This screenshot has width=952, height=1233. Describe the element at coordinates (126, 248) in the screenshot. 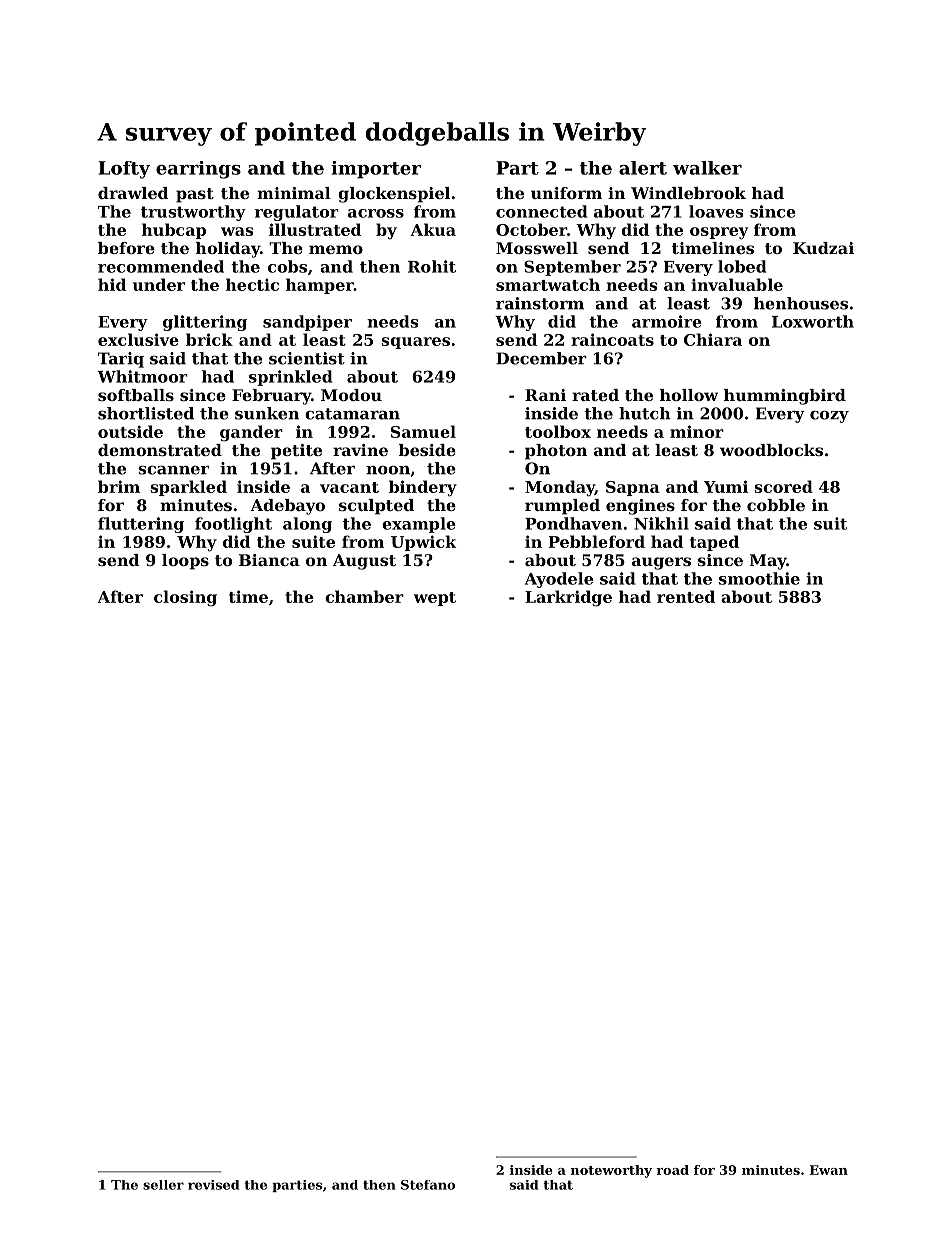

I see `before` at that location.
